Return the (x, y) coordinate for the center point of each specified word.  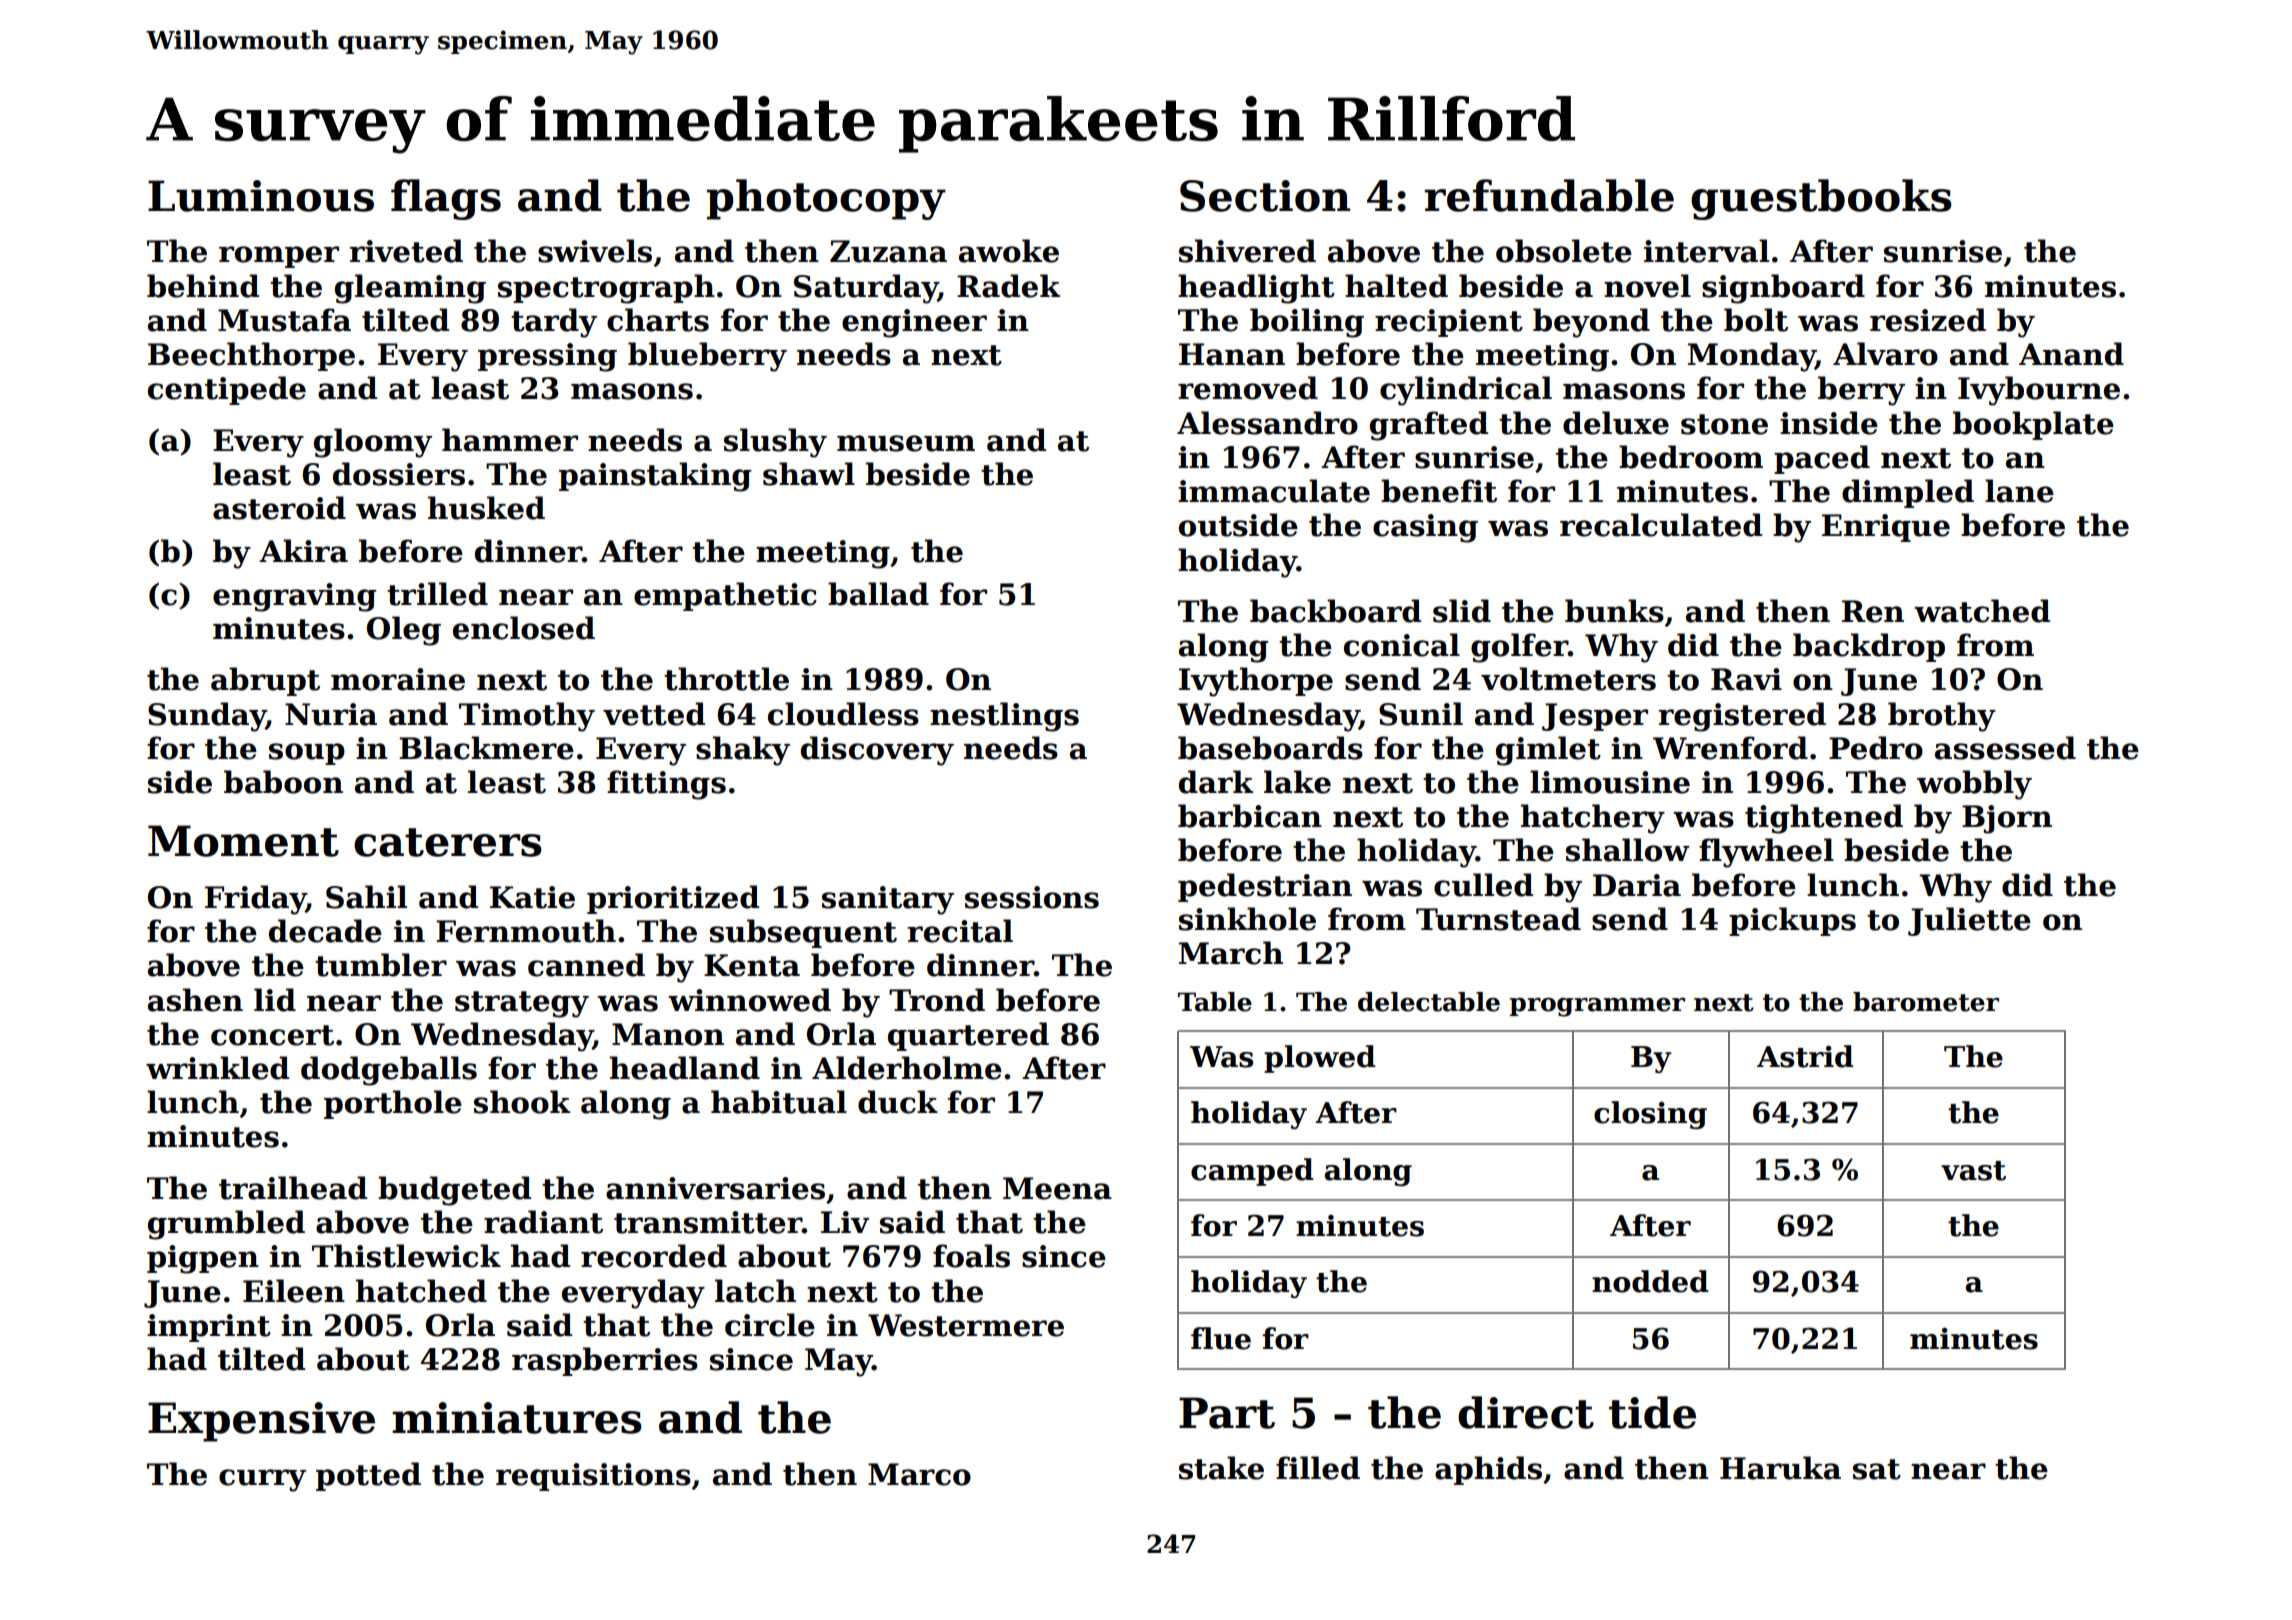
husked (486, 508)
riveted (406, 251)
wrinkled (217, 1068)
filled (1318, 1468)
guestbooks (1821, 199)
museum (906, 443)
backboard (1335, 611)
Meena (1057, 1188)
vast (1973, 1171)
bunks (1614, 611)
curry (262, 1480)
